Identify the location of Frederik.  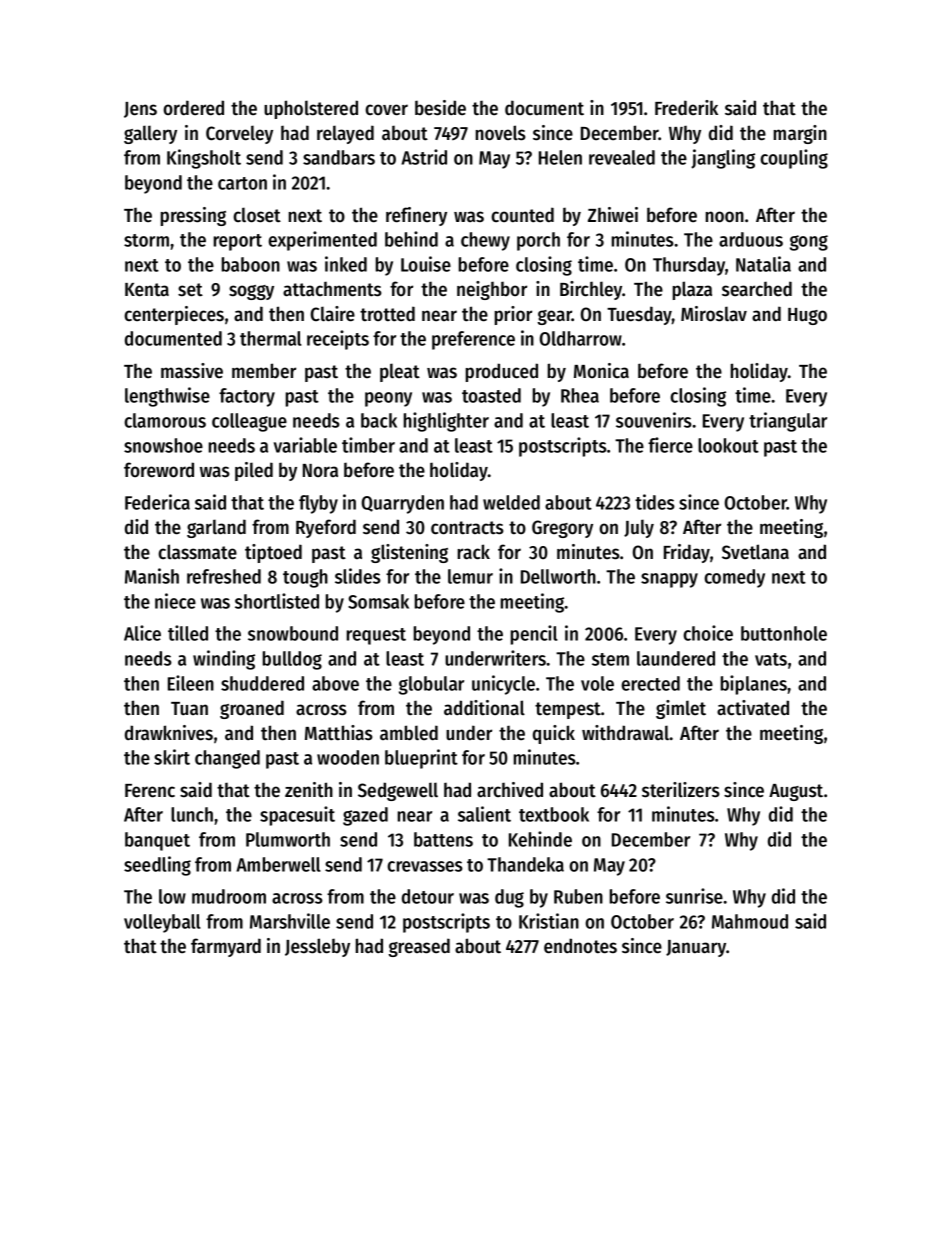
(686, 107).
